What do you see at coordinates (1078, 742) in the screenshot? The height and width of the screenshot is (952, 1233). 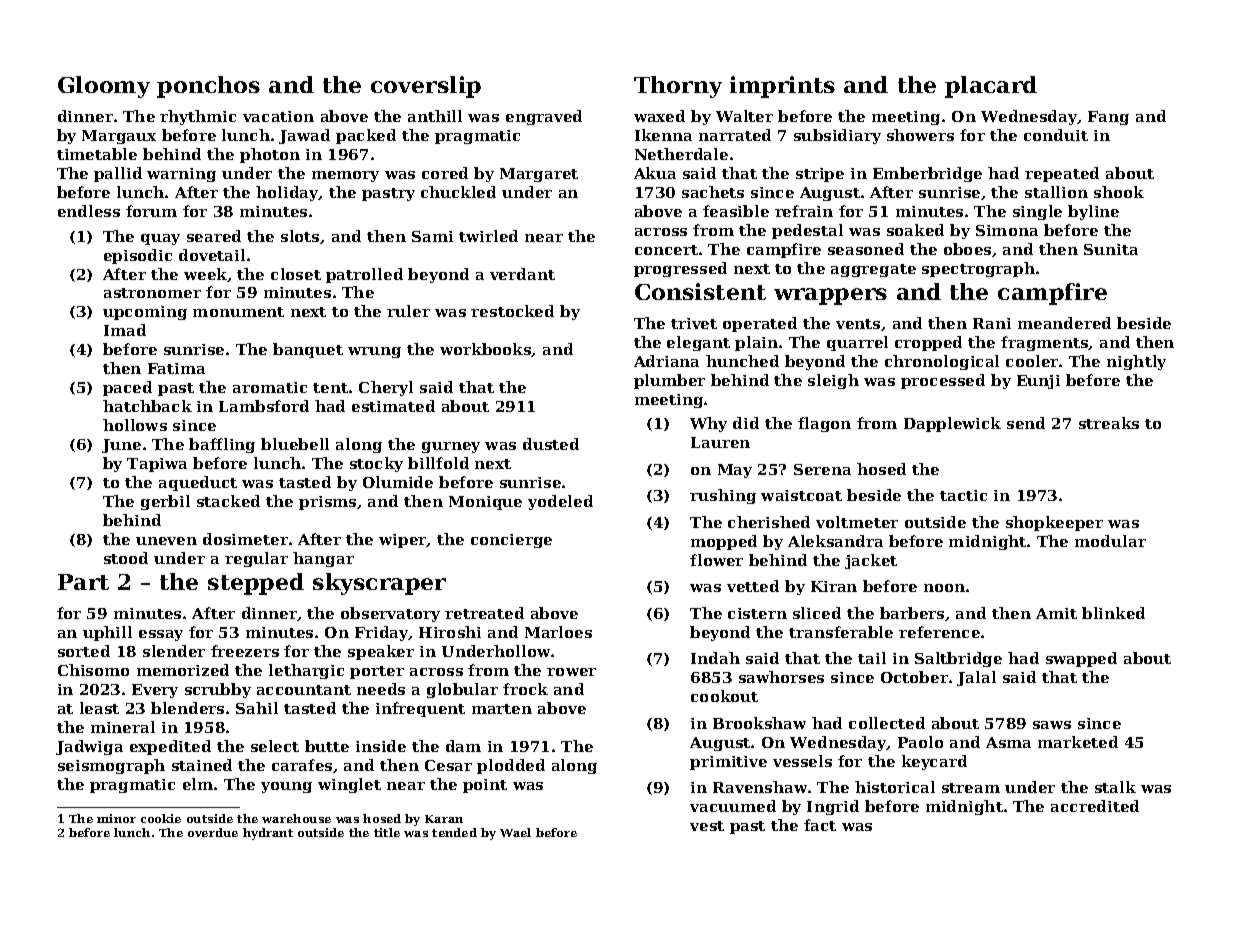 I see `marketed` at bounding box center [1078, 742].
